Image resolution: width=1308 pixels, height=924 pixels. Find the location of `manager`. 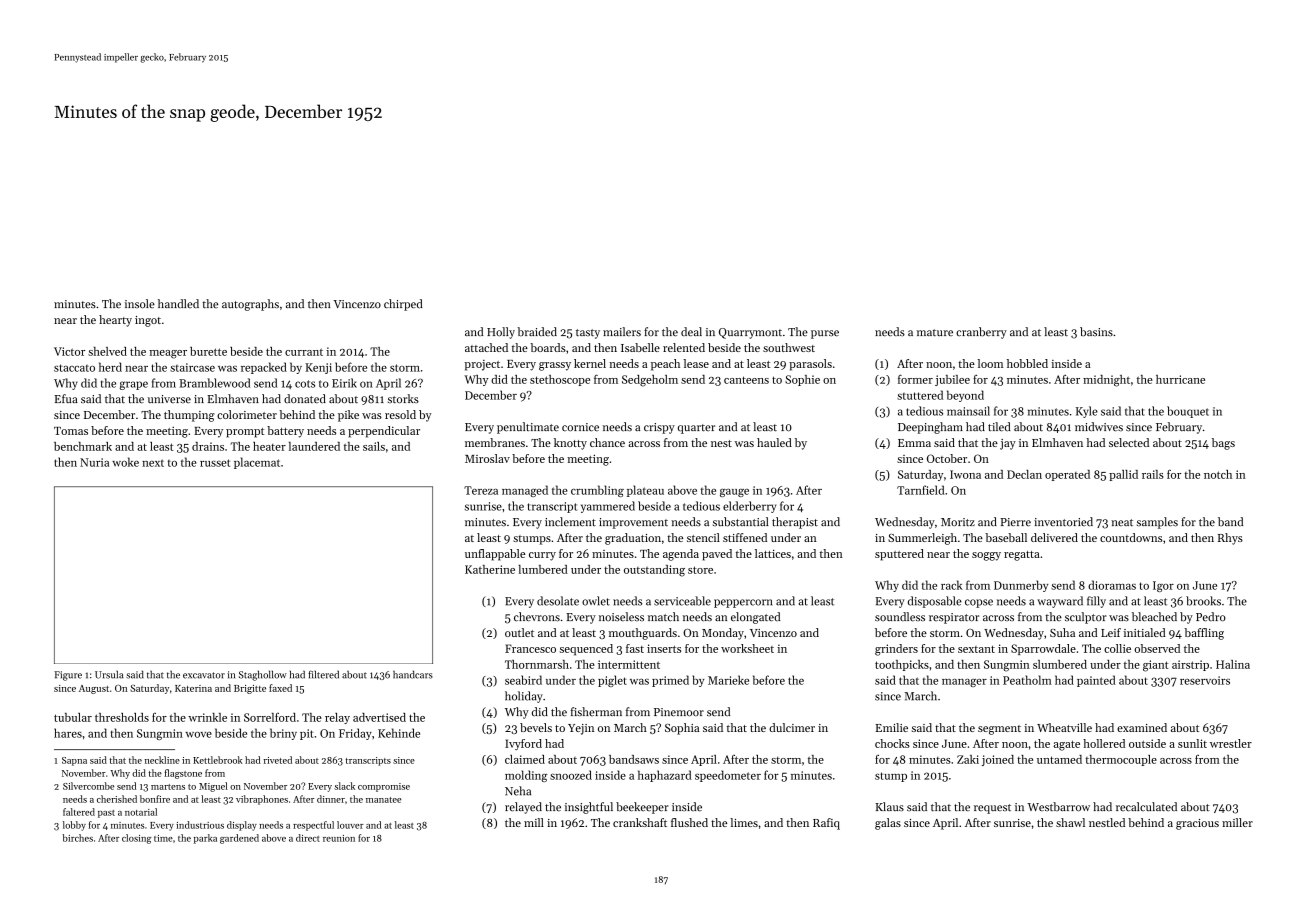

manager is located at coordinates (964, 683).
